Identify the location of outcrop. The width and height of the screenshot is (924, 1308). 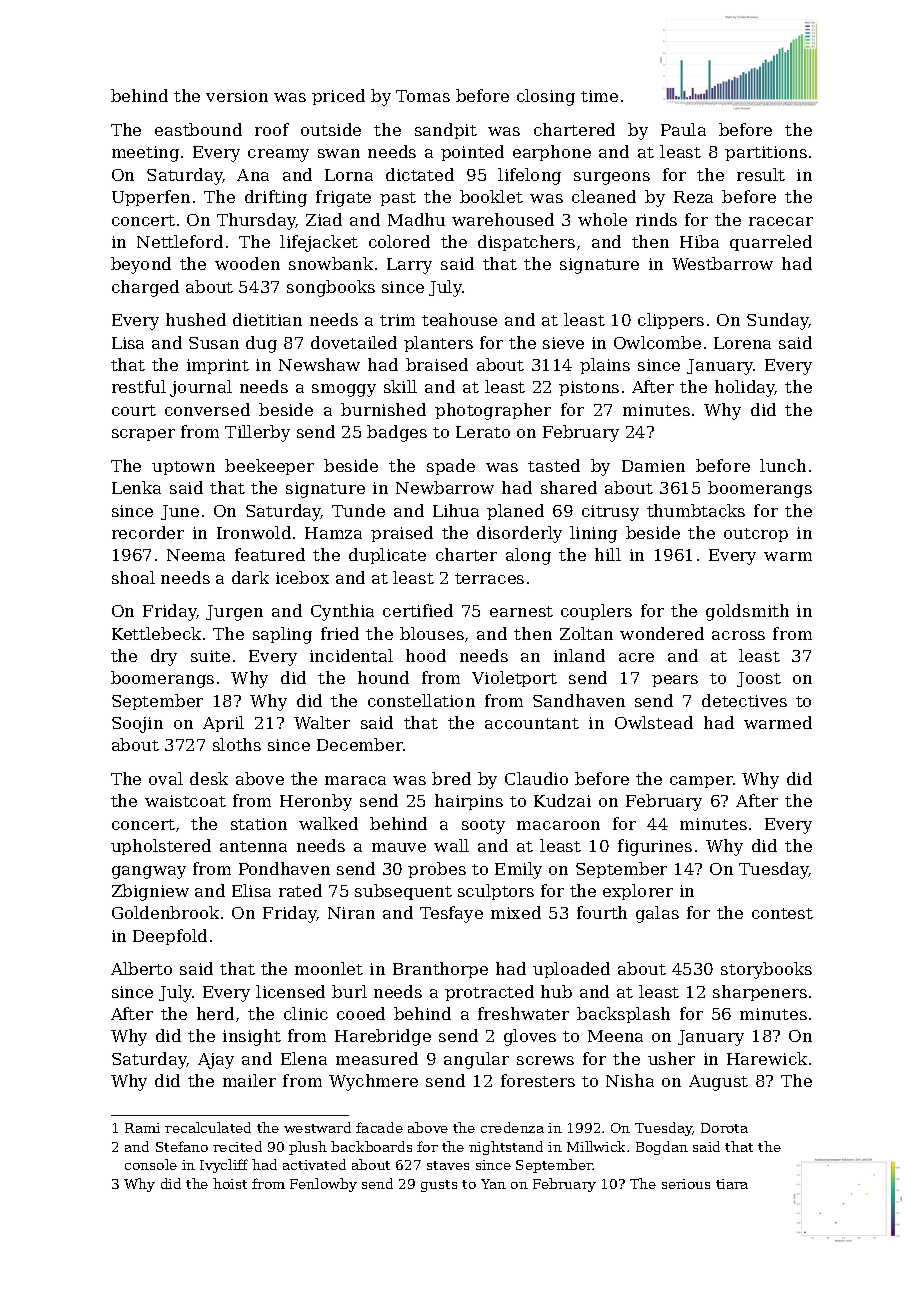
(756, 535).
